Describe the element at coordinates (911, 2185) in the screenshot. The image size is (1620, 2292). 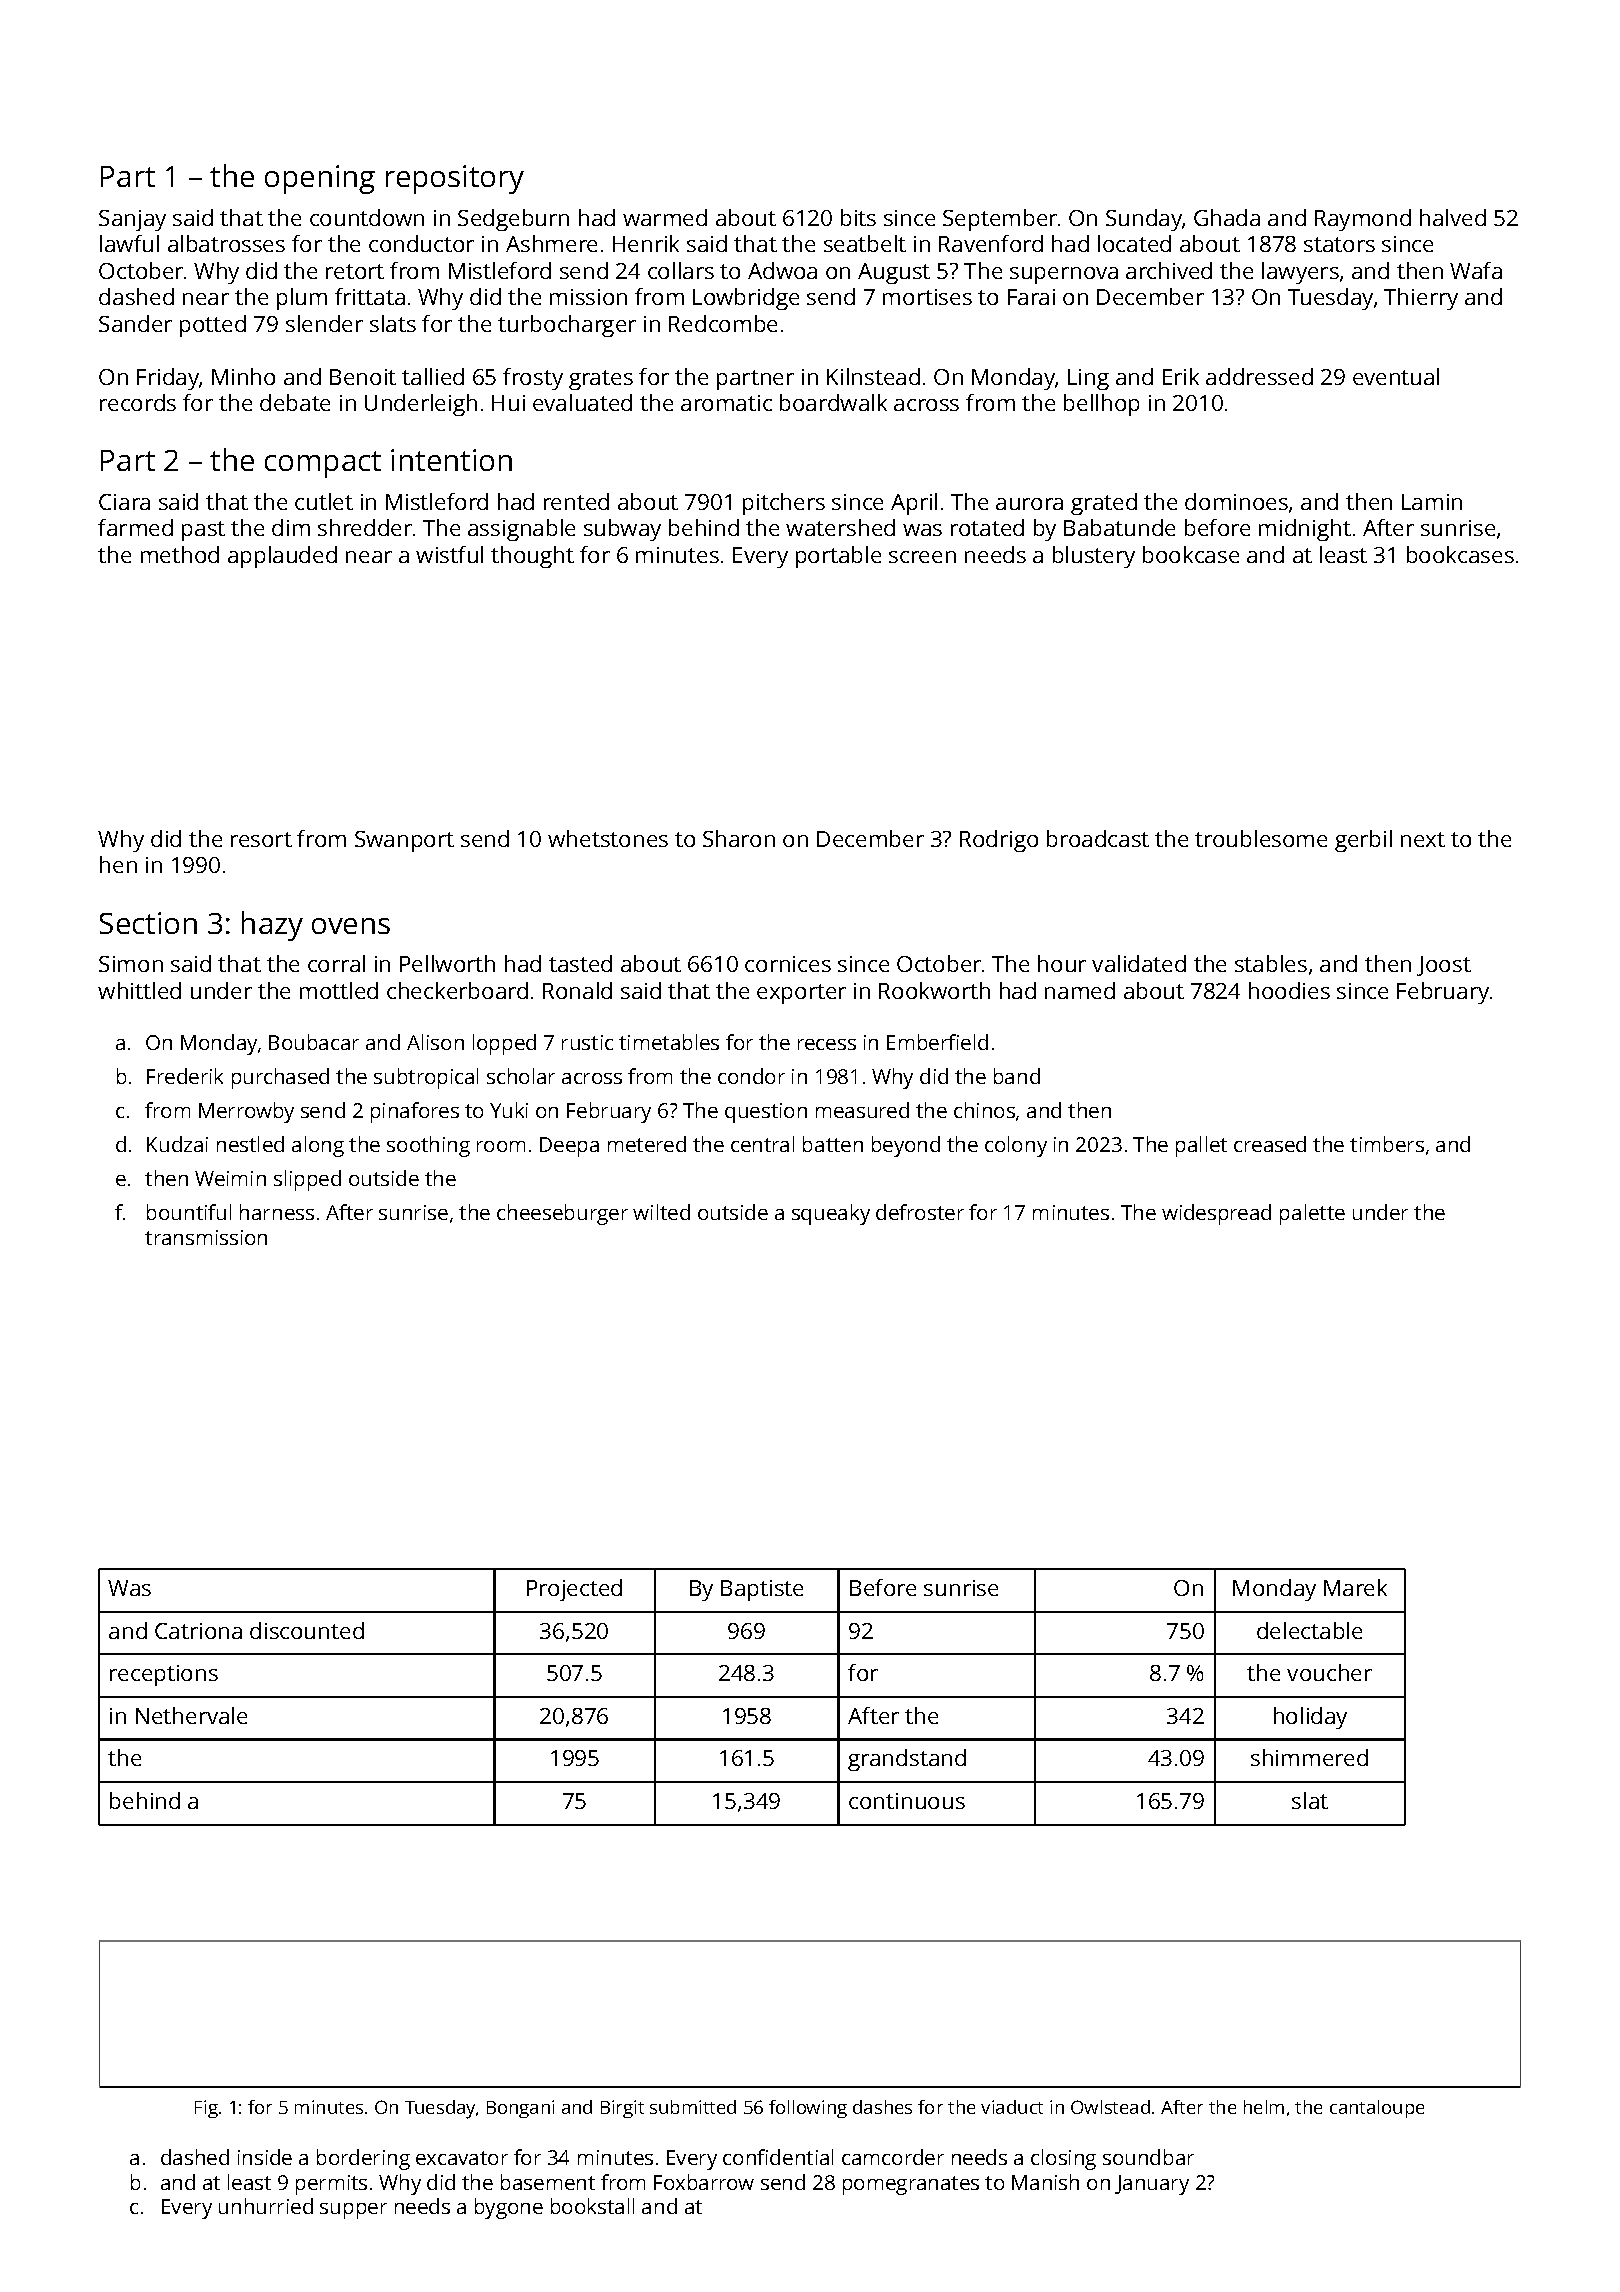
I see `pomegranates` at that location.
